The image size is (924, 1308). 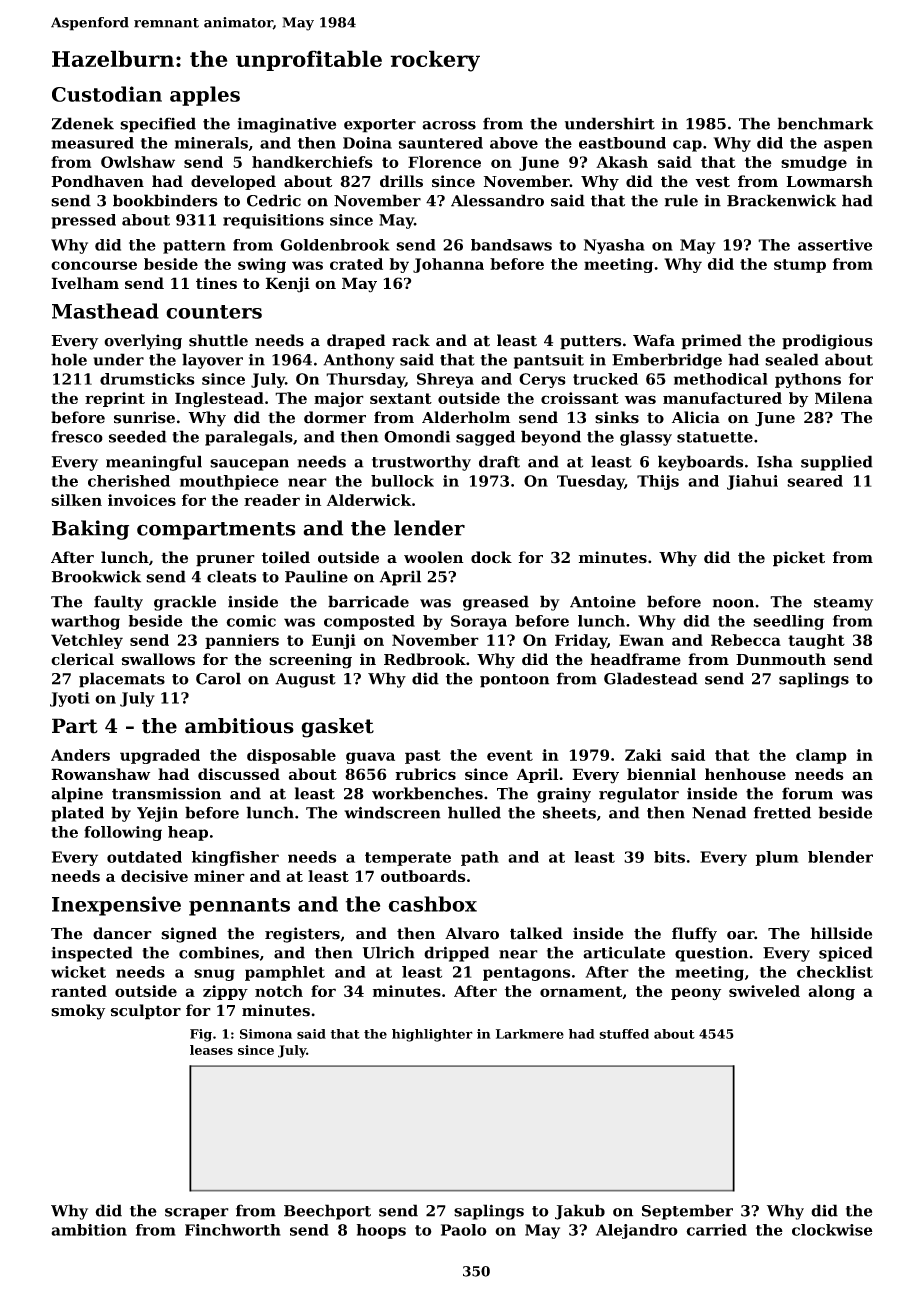 What do you see at coordinates (143, 342) in the document?
I see `overlying` at bounding box center [143, 342].
